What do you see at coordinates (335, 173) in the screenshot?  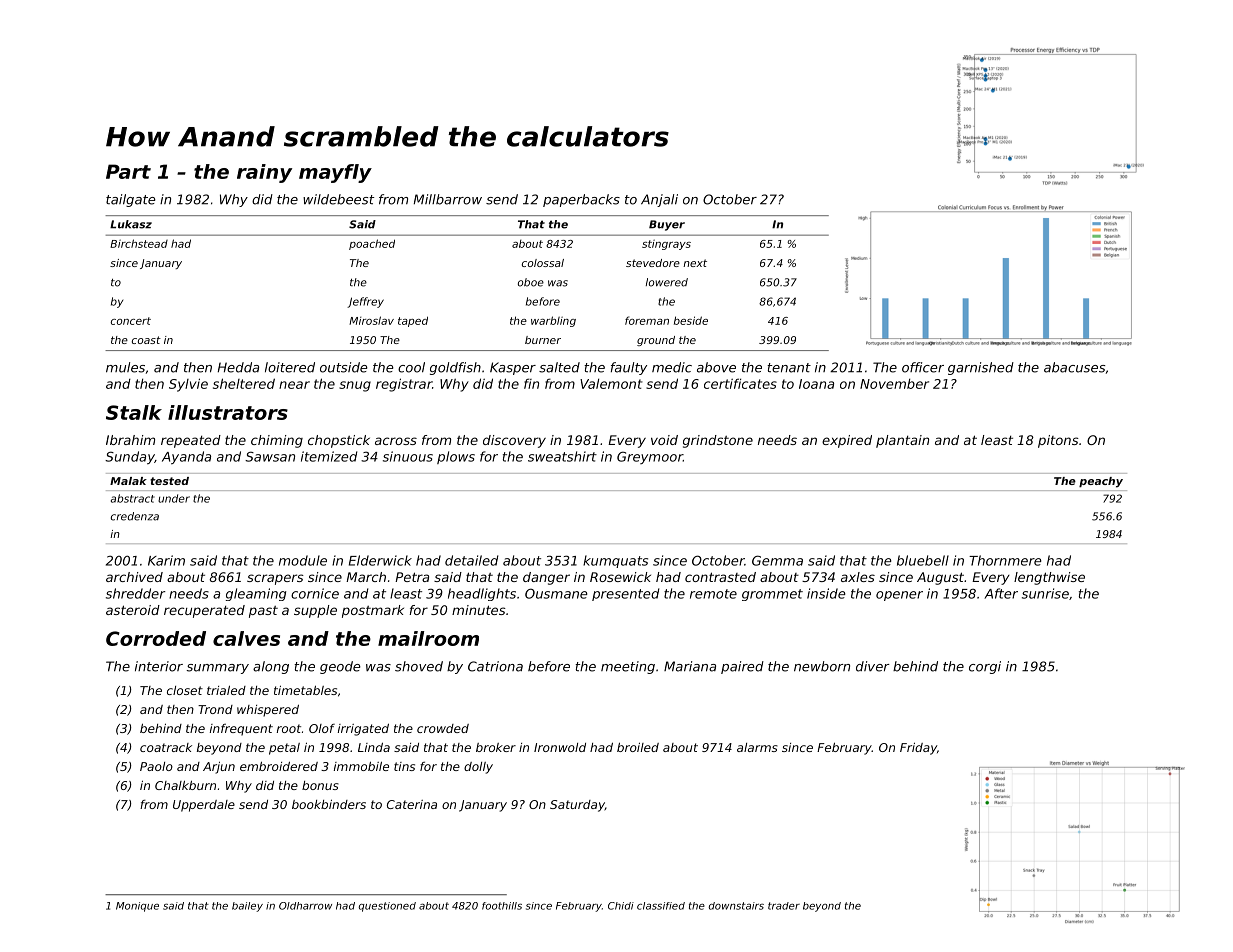 I see `mayfly` at bounding box center [335, 173].
